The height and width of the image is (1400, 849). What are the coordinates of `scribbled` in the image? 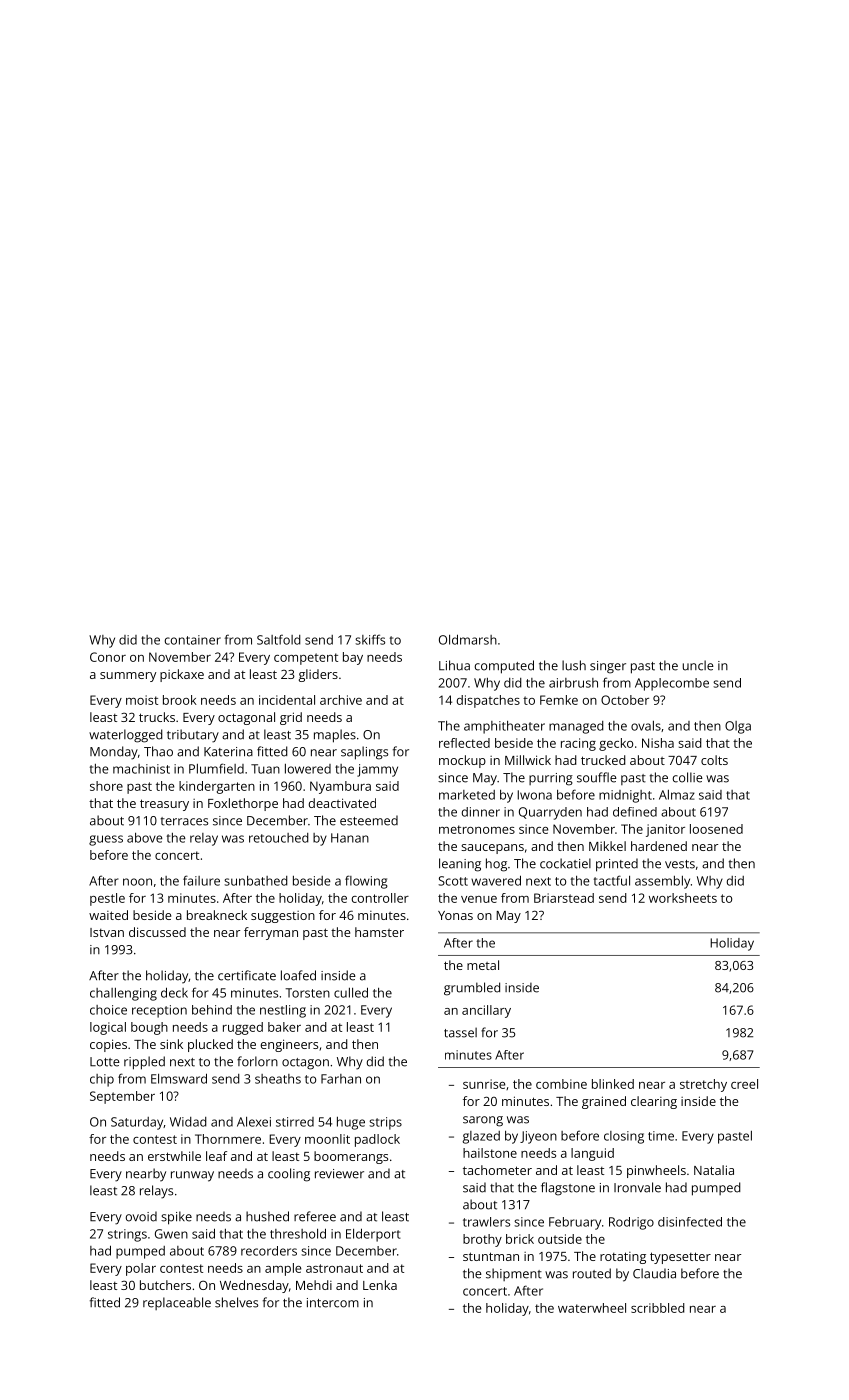 It's located at (658, 1308).
